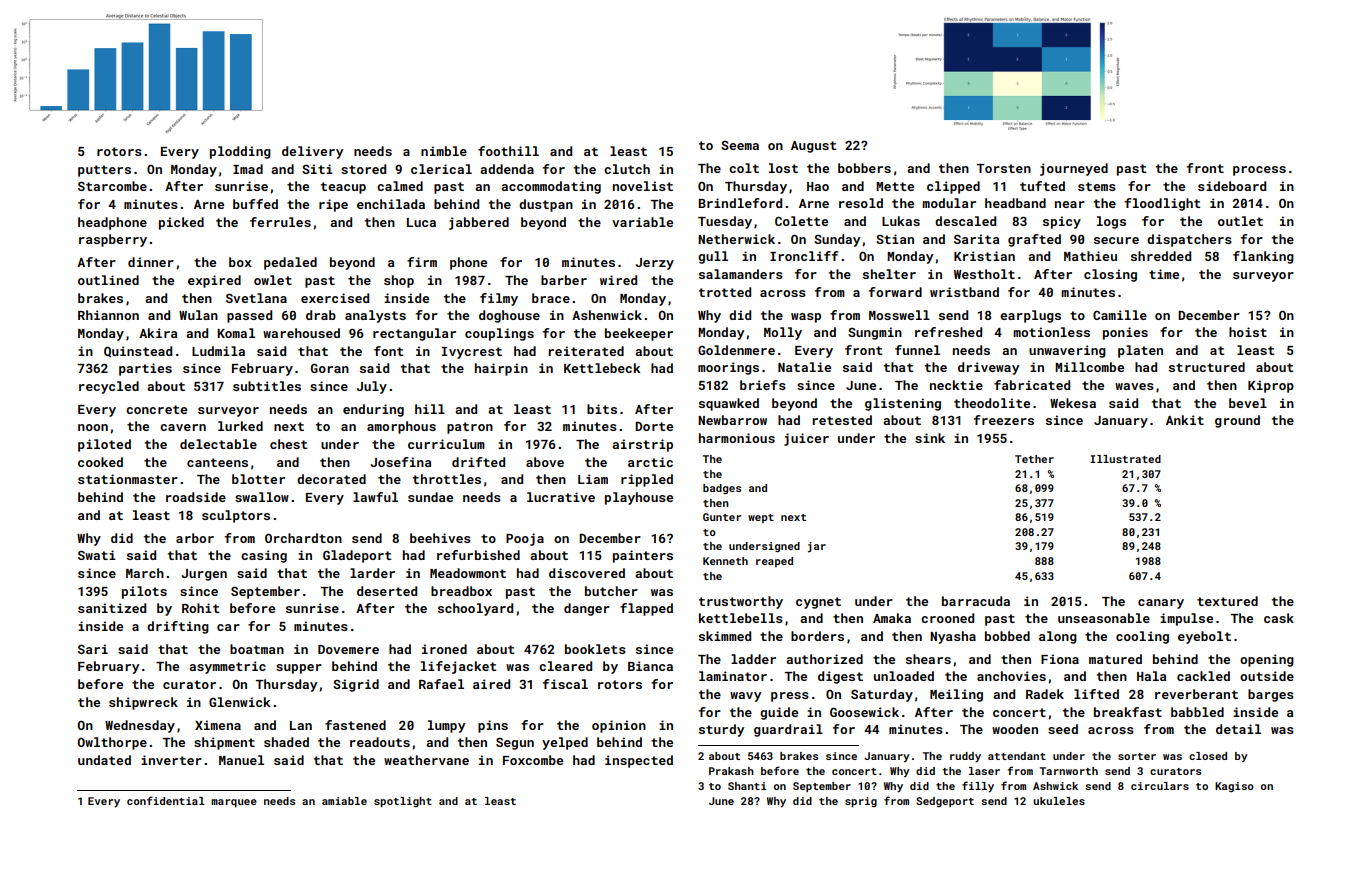 This screenshot has height=887, width=1372. Describe the element at coordinates (861, 802) in the screenshot. I see `sprig` at that location.
